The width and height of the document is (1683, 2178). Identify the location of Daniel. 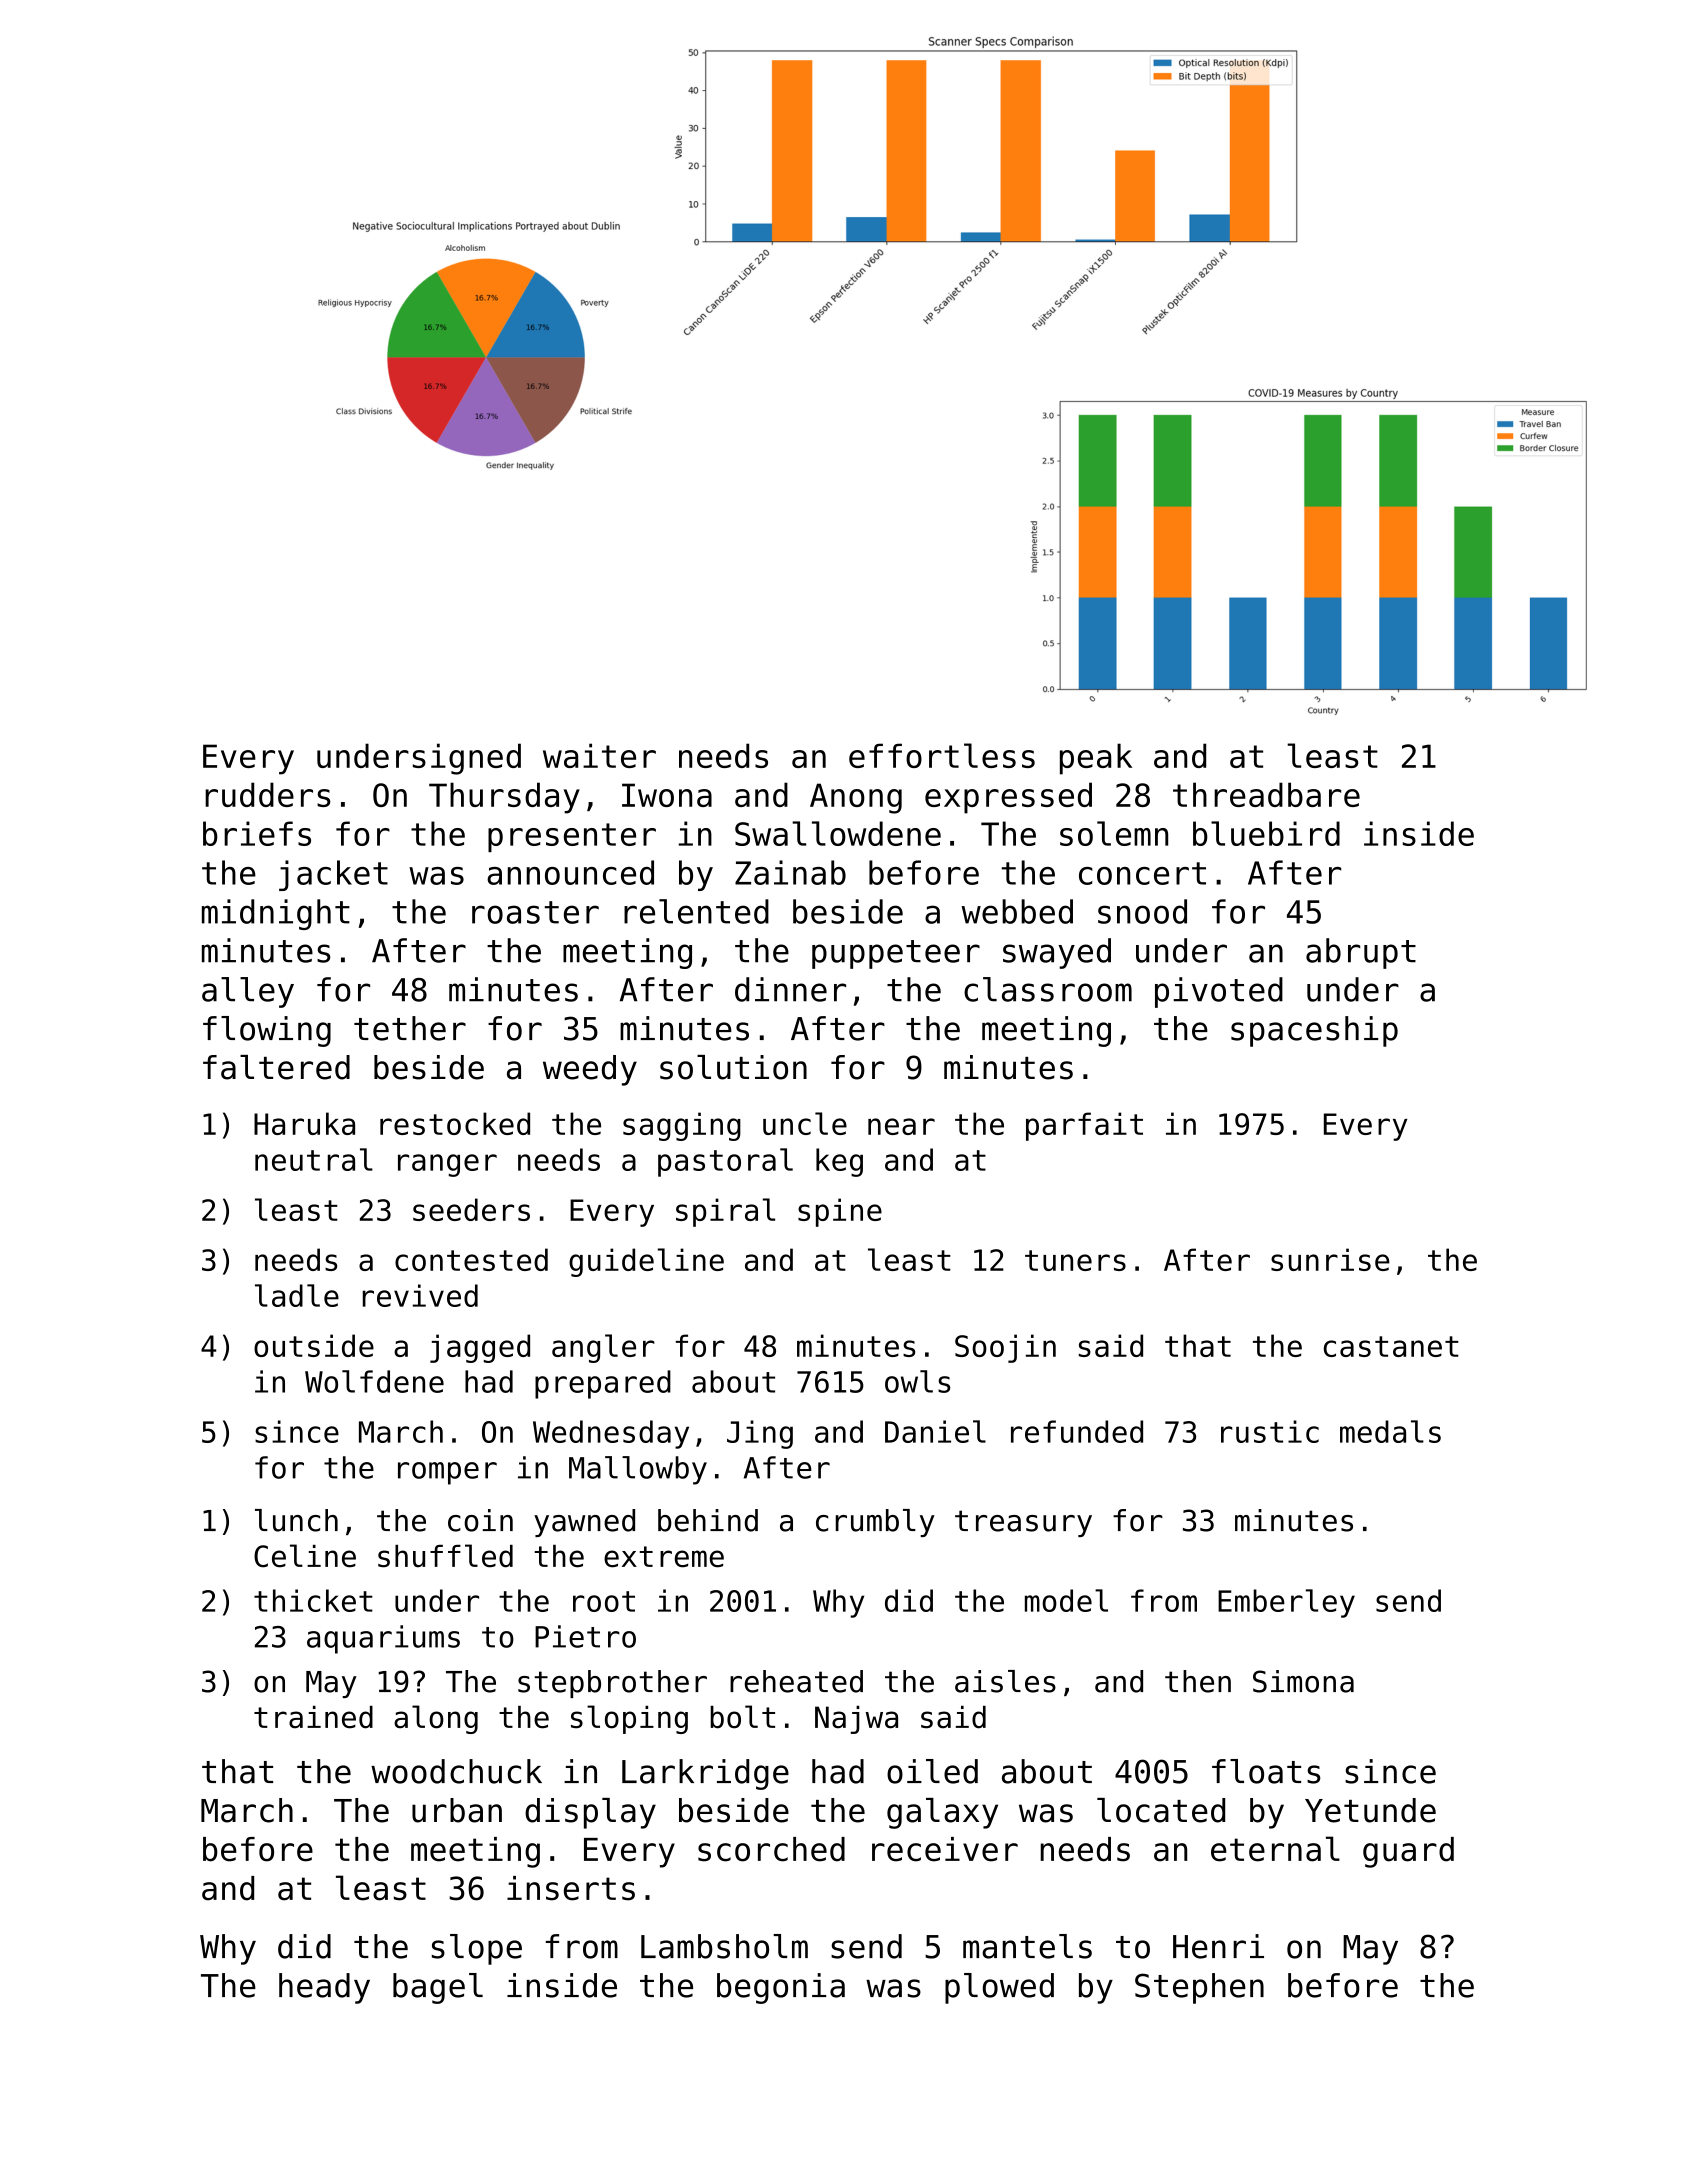
(935, 1431).
